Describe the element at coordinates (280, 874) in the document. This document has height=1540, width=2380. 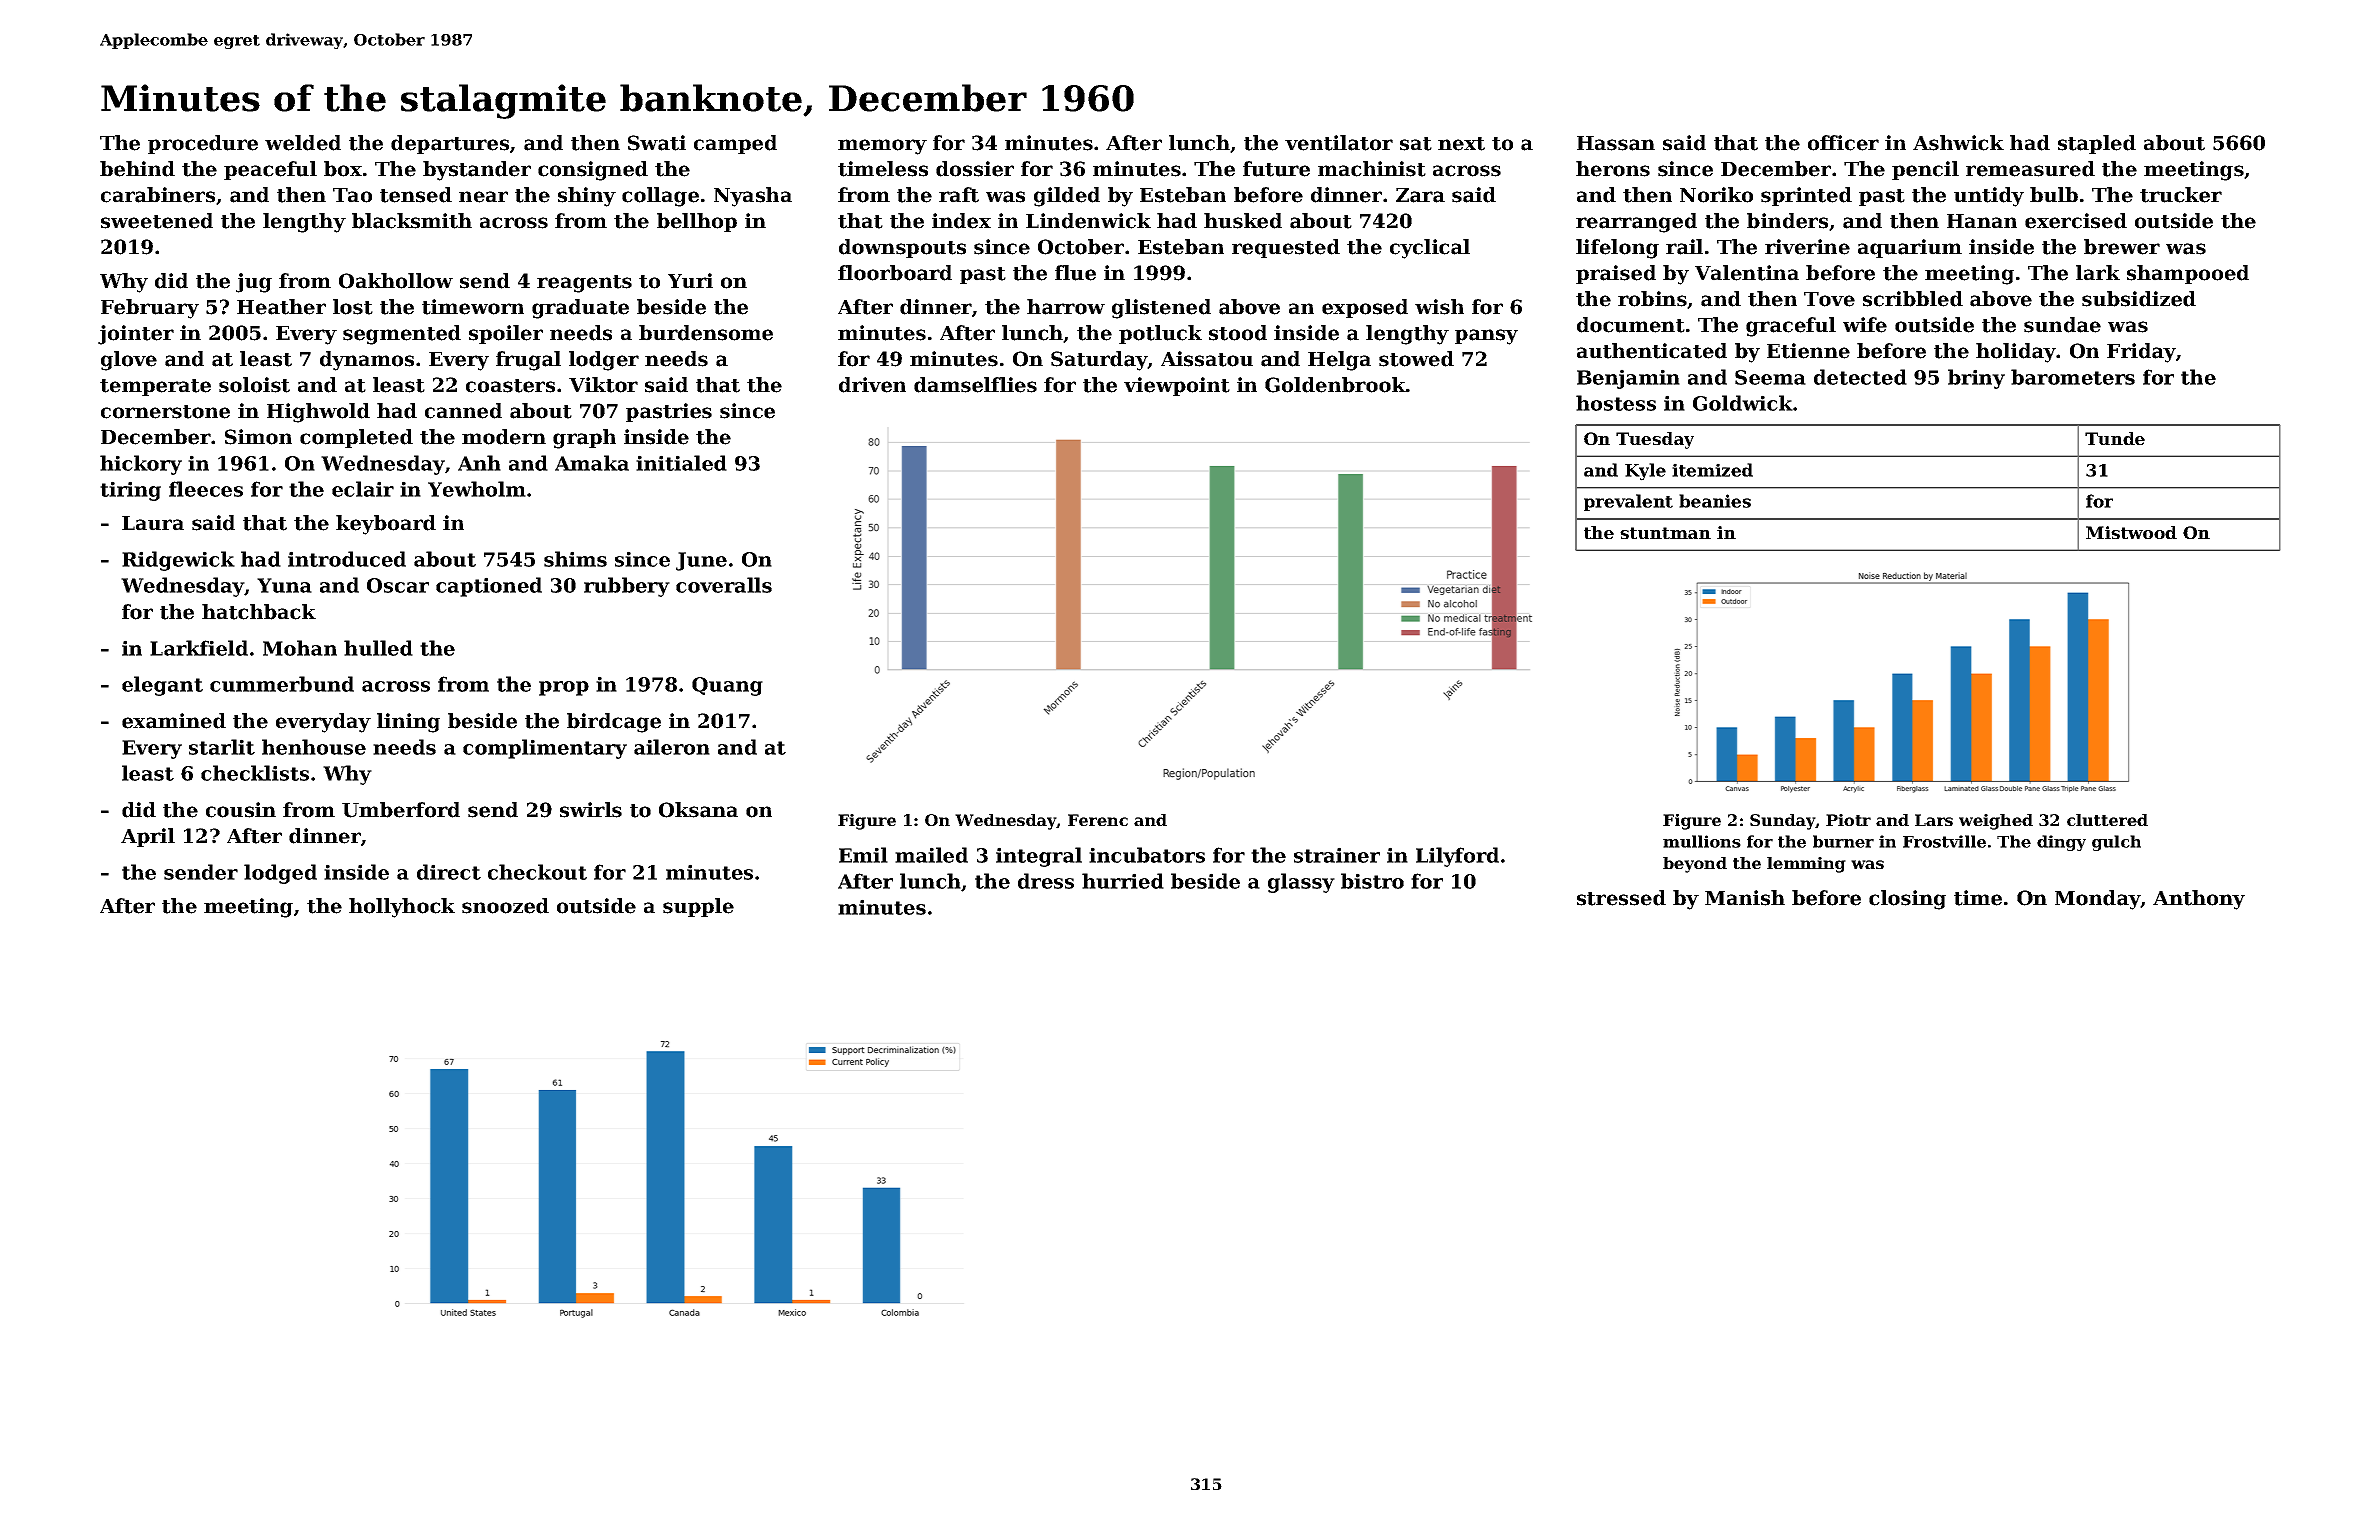
I see `lodged` at that location.
